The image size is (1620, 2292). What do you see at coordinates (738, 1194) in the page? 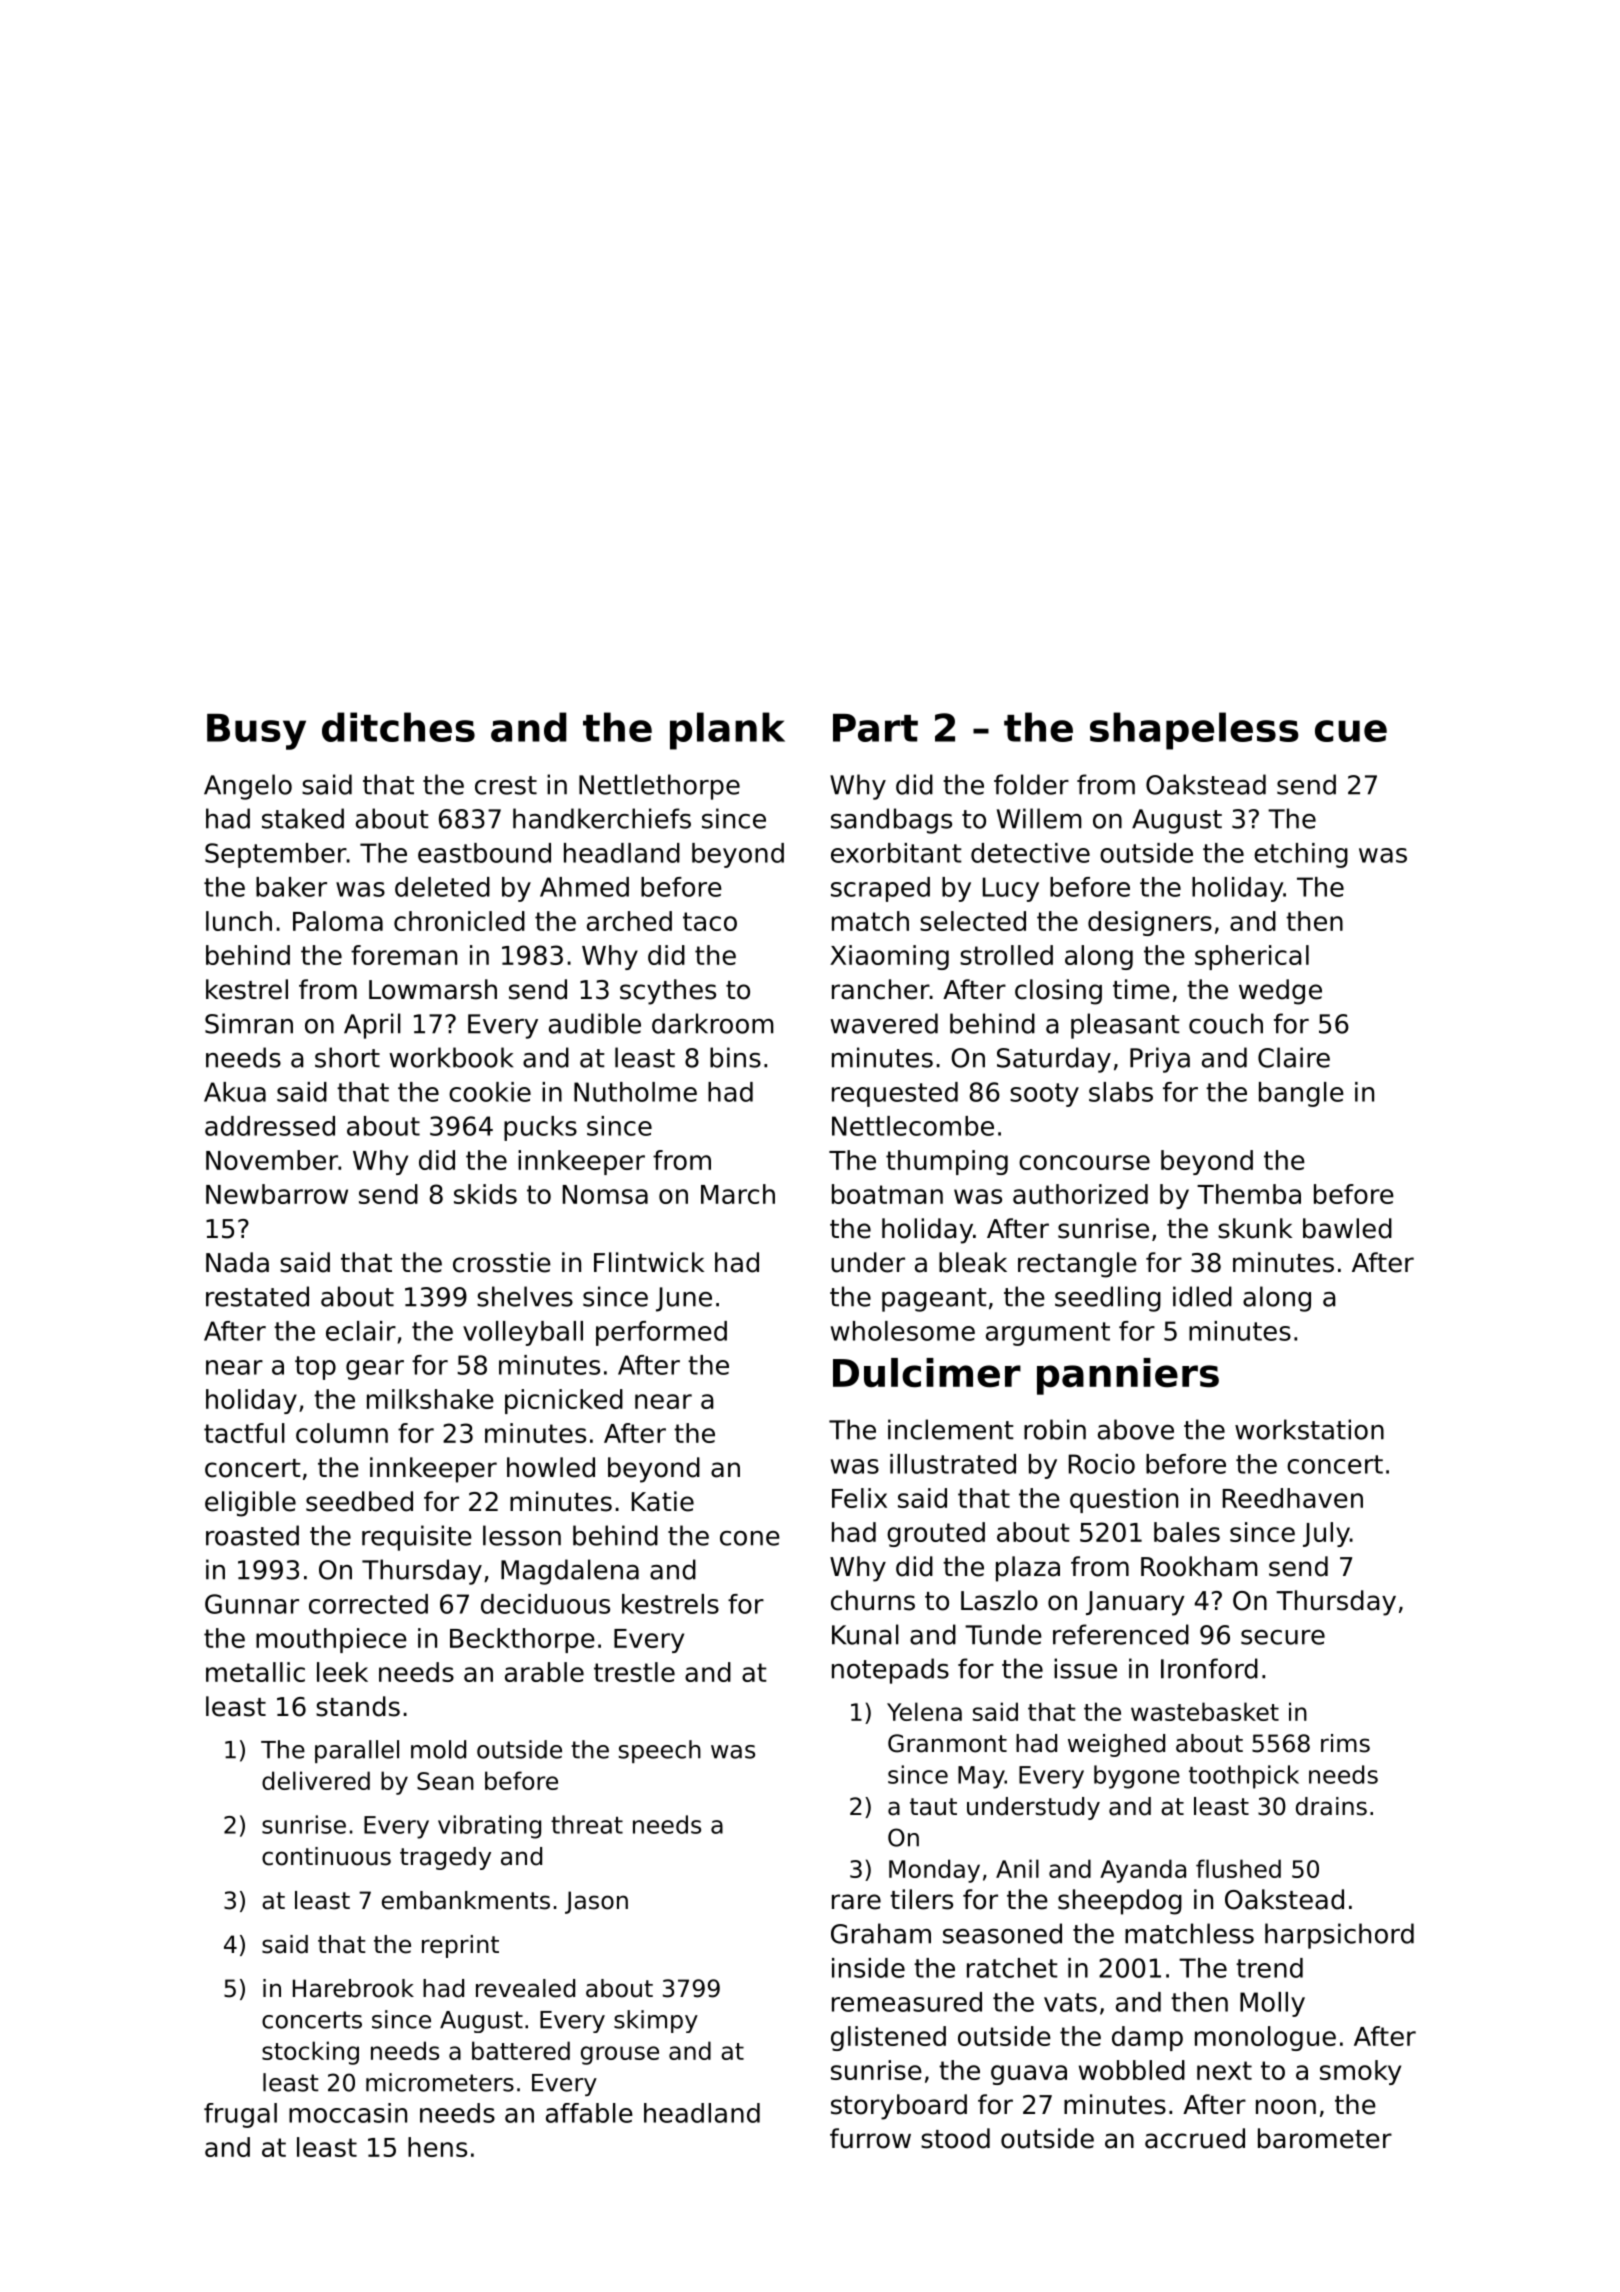
I see `March` at bounding box center [738, 1194].
